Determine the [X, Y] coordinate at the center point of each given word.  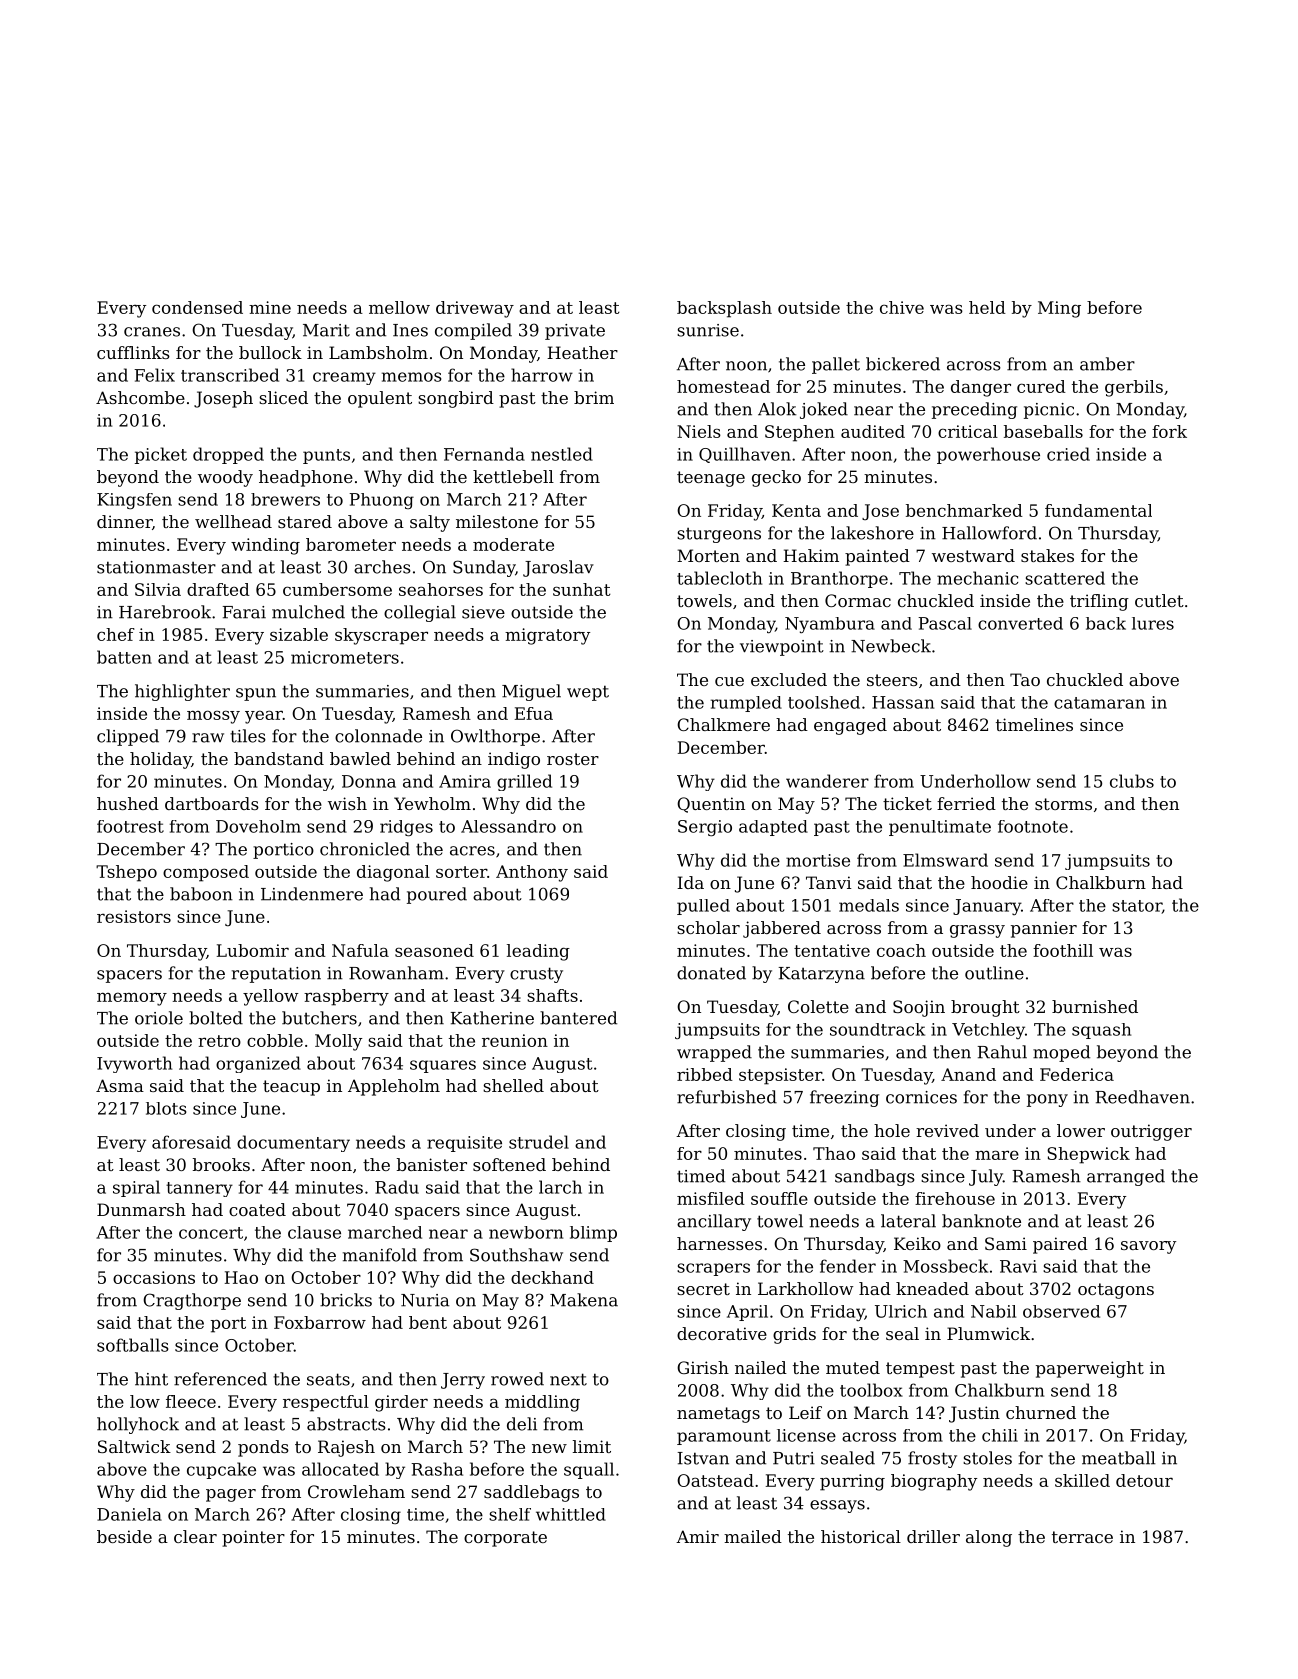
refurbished [727, 1097]
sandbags [875, 1177]
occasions [154, 1277]
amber [1107, 364]
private [575, 332]
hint [151, 1379]
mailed [753, 1536]
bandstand [279, 758]
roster [573, 759]
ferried [966, 803]
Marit [326, 330]
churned [1041, 1412]
